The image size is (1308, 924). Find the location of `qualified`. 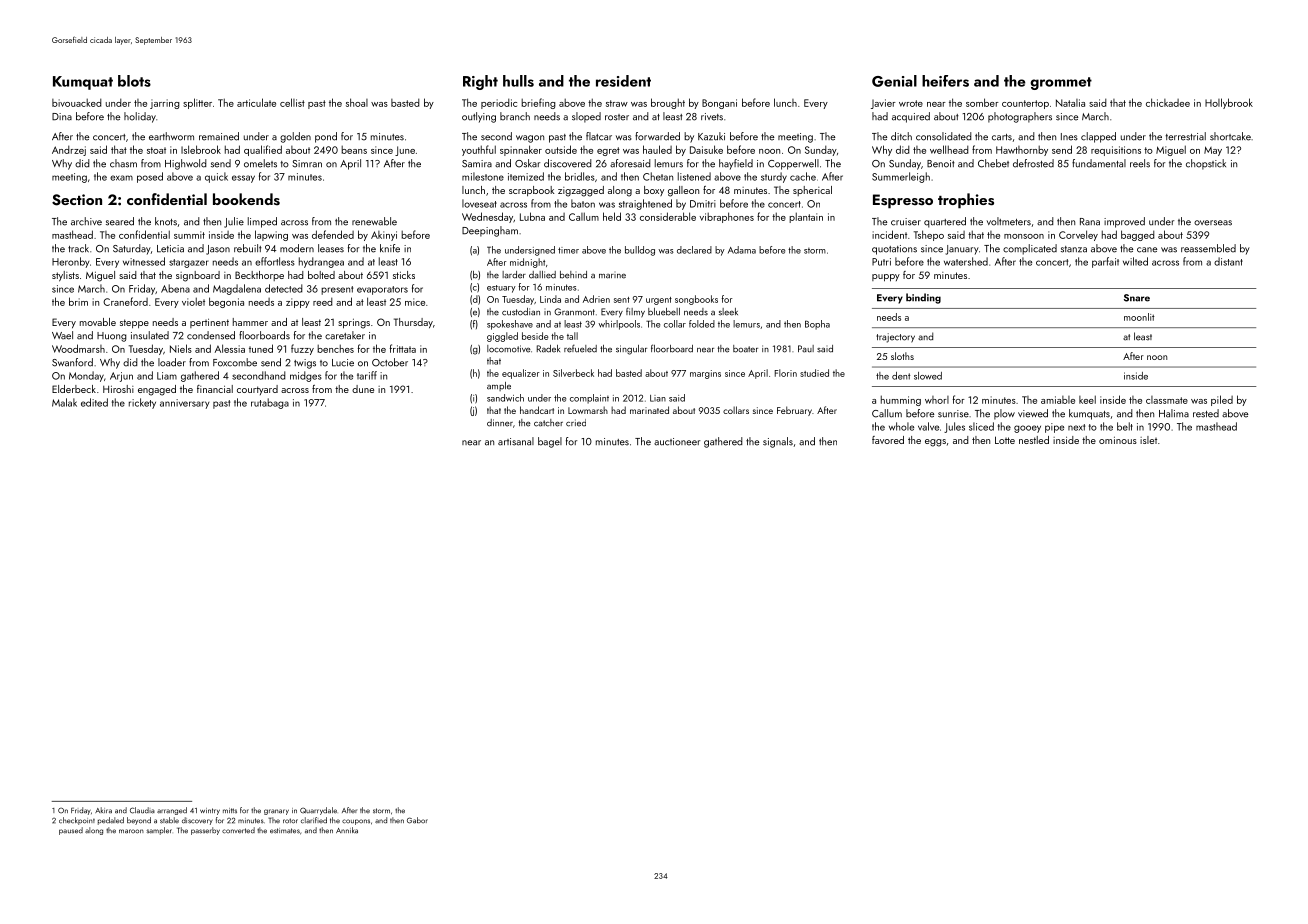

qualified is located at coordinates (263, 150).
